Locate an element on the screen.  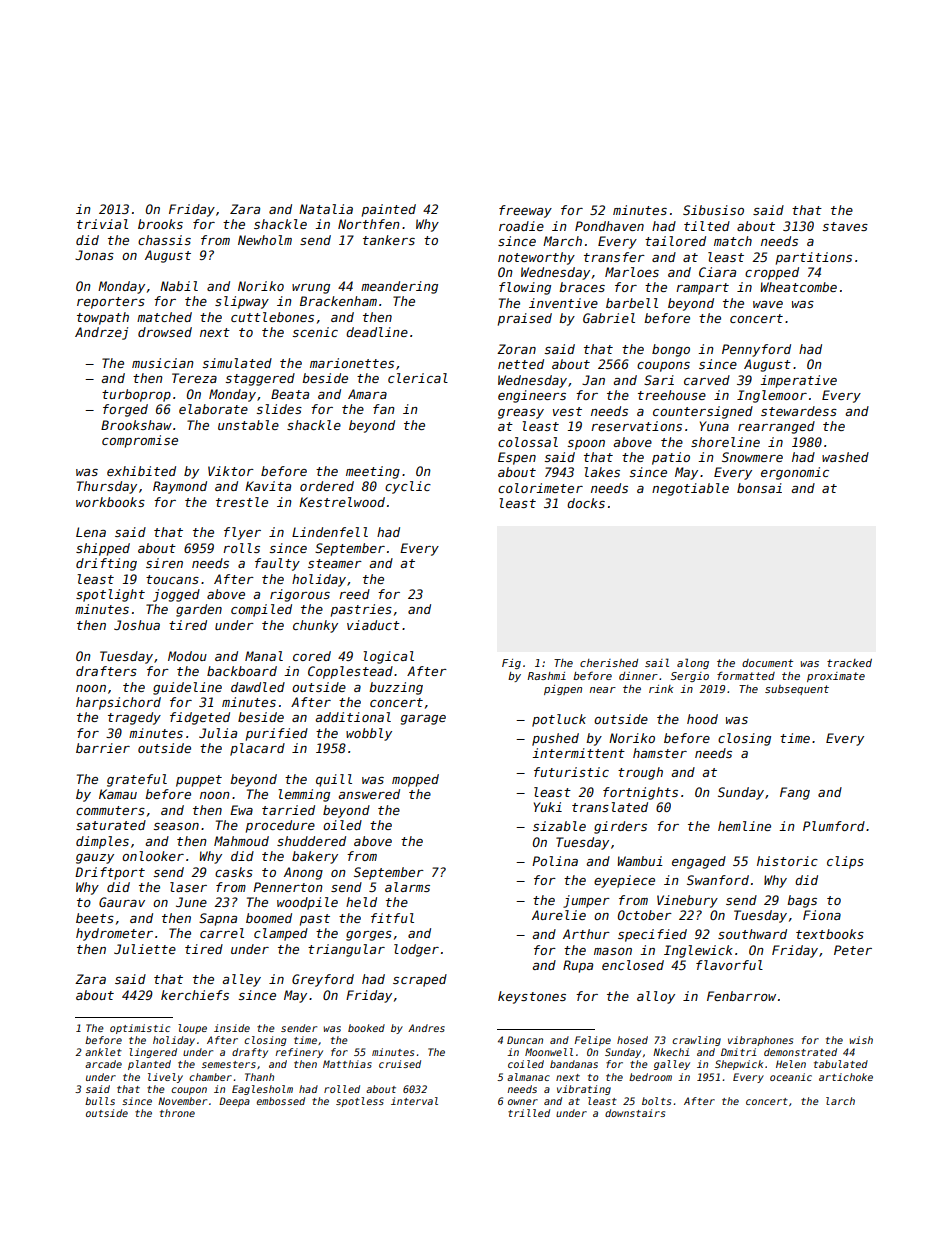
Sibusiso is located at coordinates (713, 210).
